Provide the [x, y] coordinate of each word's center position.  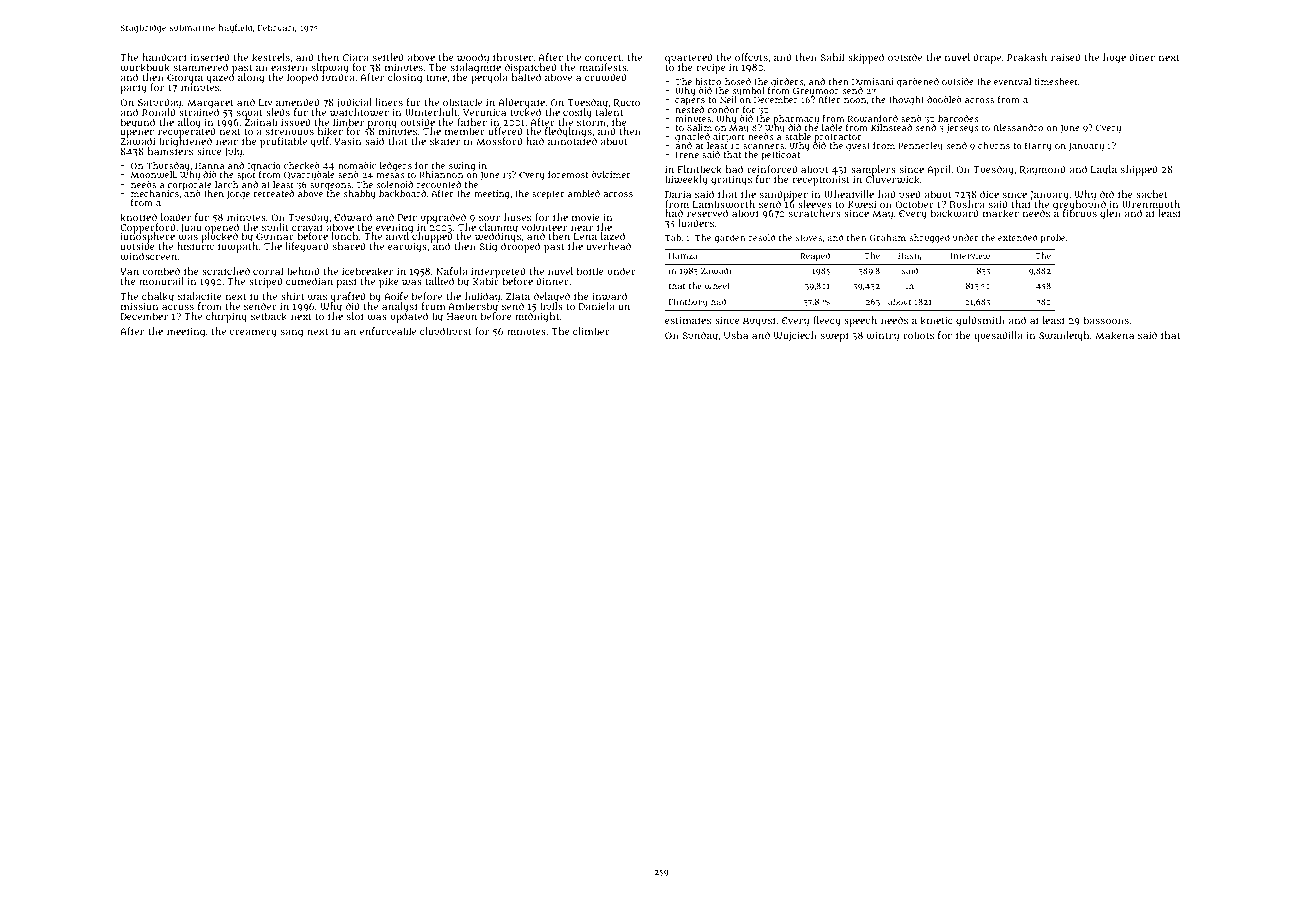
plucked [219, 238]
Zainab [261, 122]
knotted [138, 217]
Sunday [700, 336]
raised [1066, 57]
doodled [944, 99]
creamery [253, 333]
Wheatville [849, 194]
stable [798, 136]
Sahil [832, 57]
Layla [1104, 170]
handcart [164, 57]
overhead [608, 246]
